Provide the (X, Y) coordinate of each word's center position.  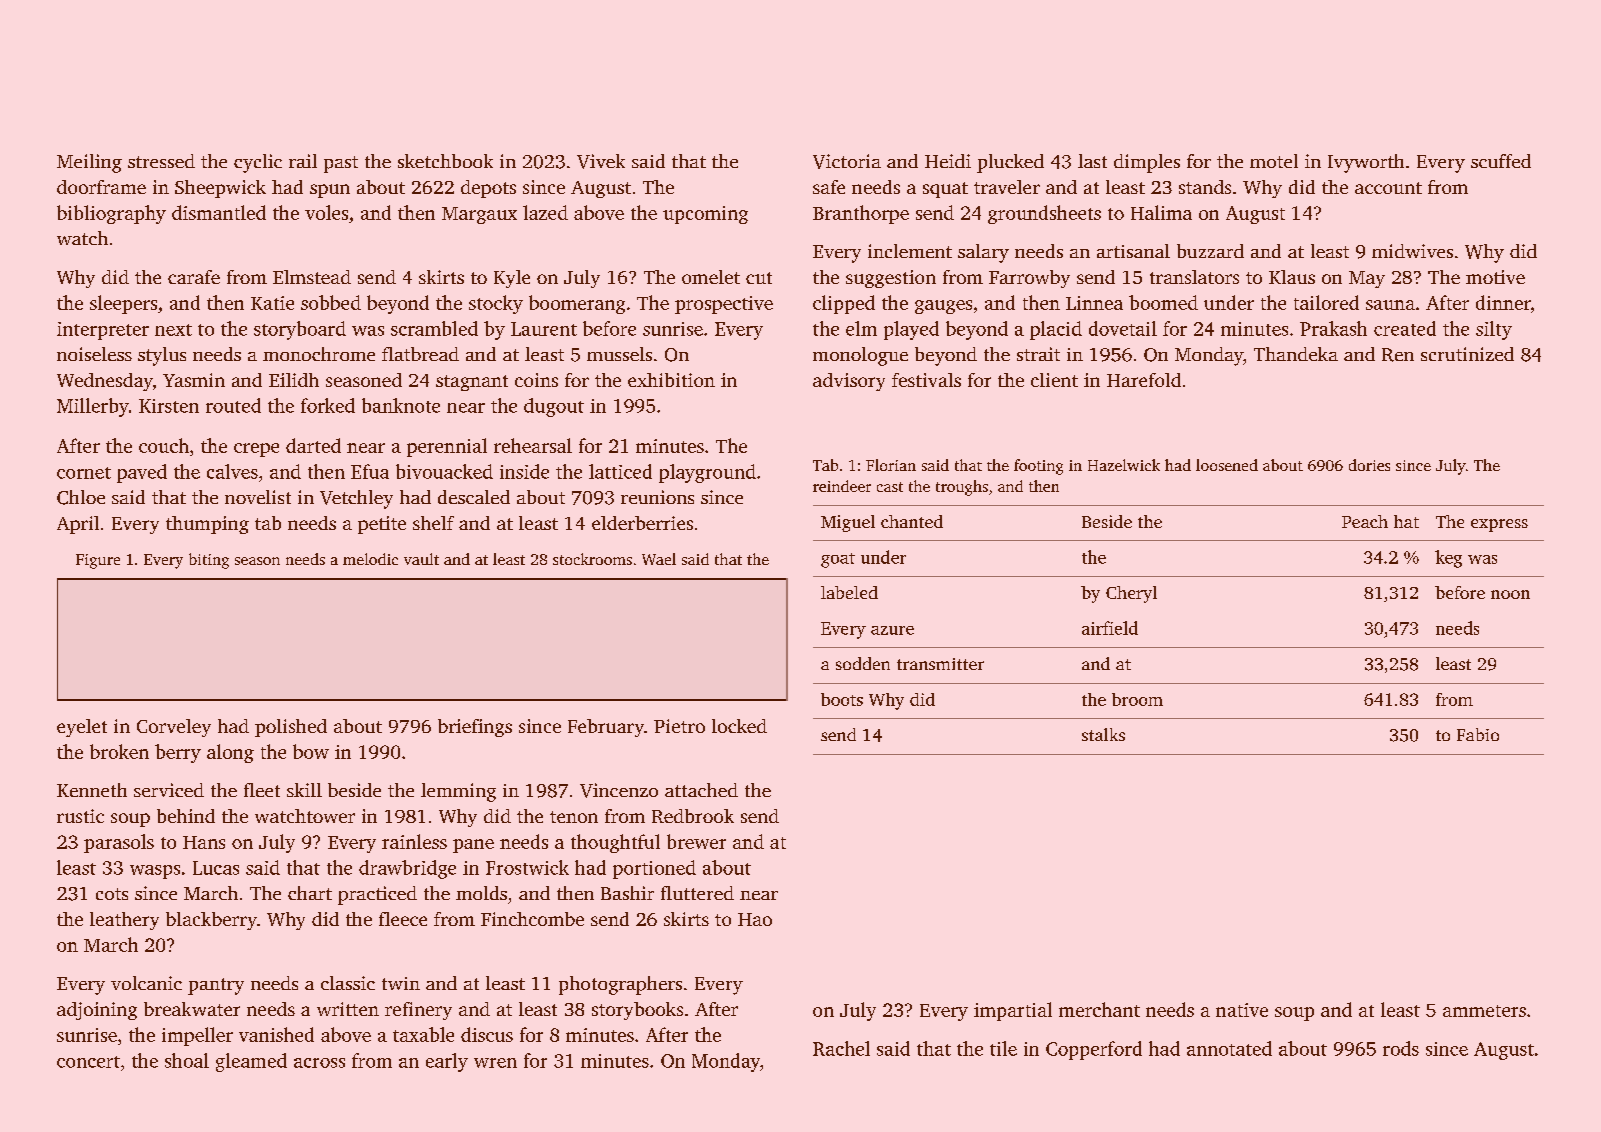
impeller (197, 1036)
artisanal (1133, 251)
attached (701, 790)
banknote (401, 405)
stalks (1103, 734)
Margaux (479, 215)
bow (311, 751)
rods (1401, 1048)
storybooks (637, 1011)
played (911, 330)
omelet (711, 277)
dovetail (1123, 328)
